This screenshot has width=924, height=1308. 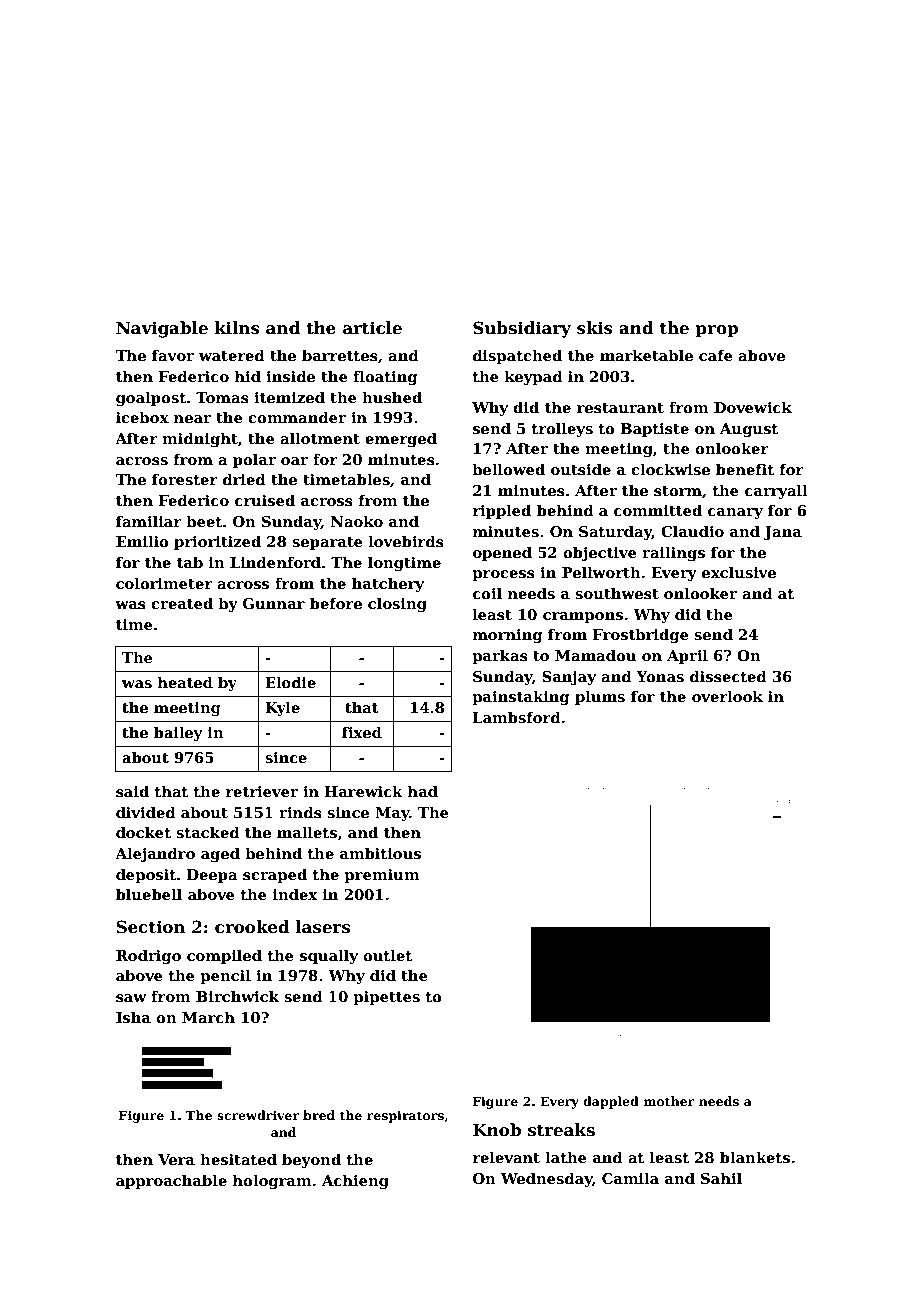 I want to click on blankets, so click(x=755, y=1157).
